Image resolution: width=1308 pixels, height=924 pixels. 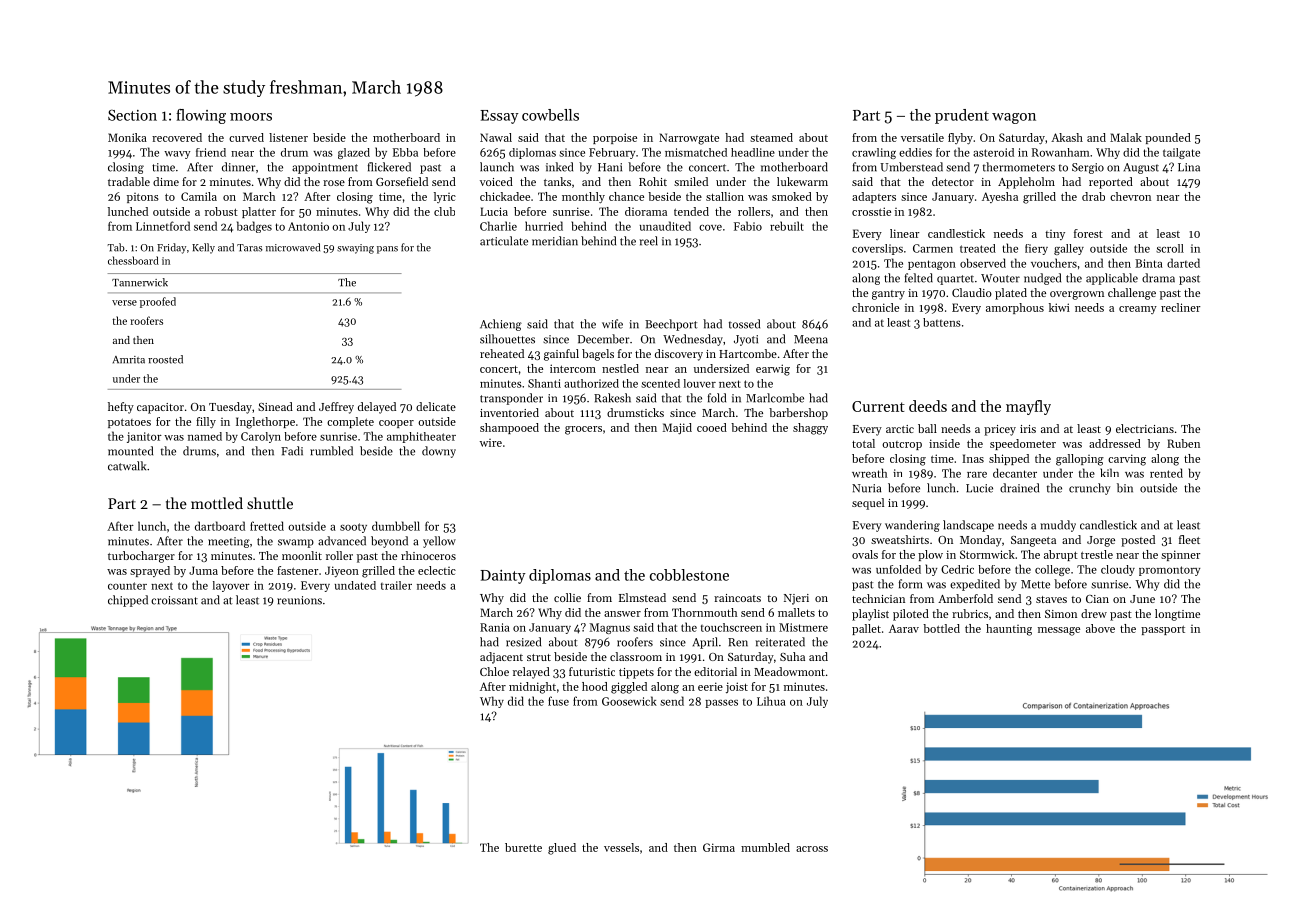 I want to click on fuse, so click(x=558, y=701).
